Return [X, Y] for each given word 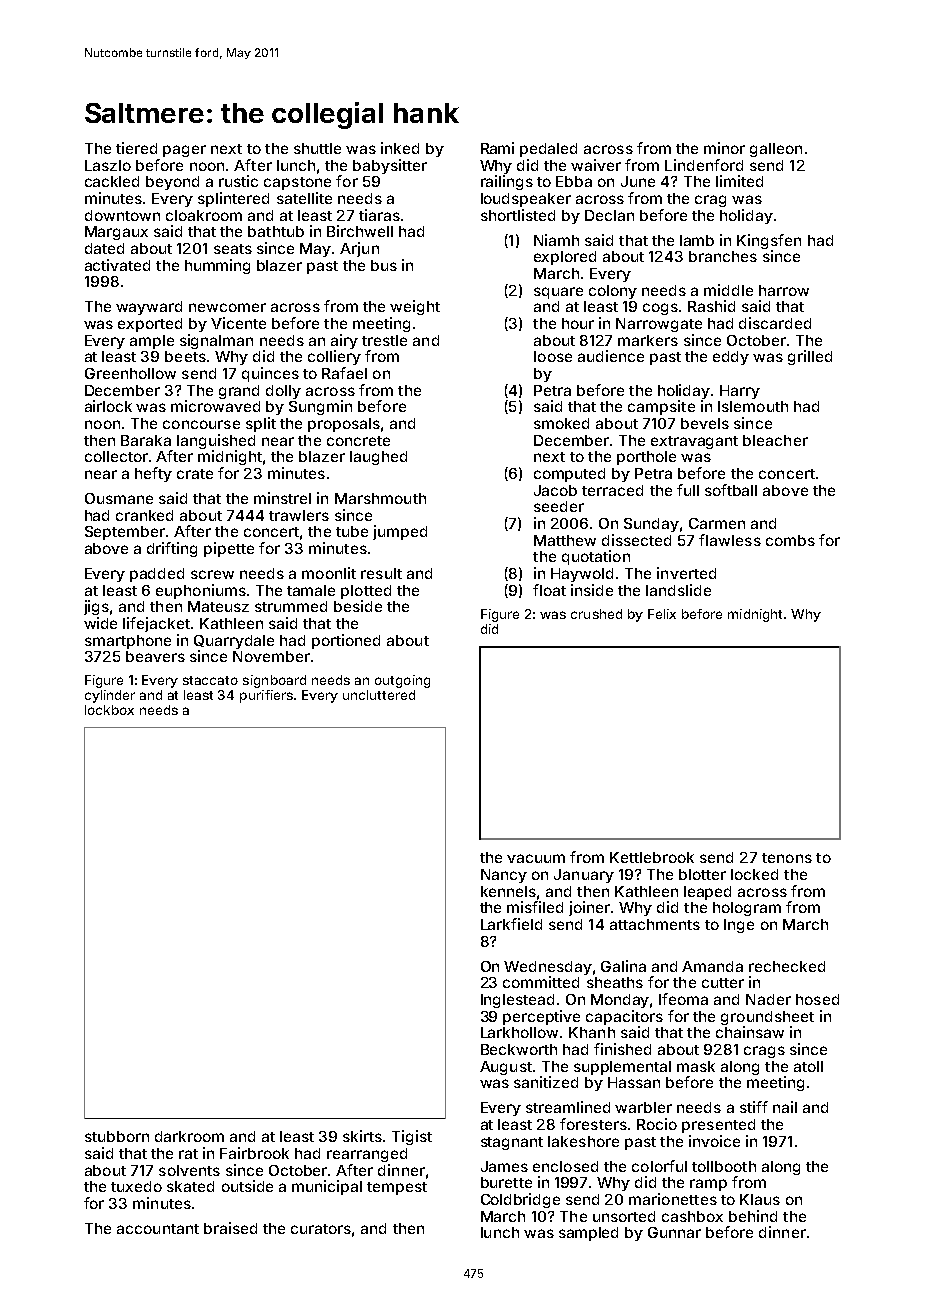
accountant [158, 1229]
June [638, 181]
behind [753, 1216]
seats [233, 249]
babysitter [390, 166]
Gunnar [674, 1232]
